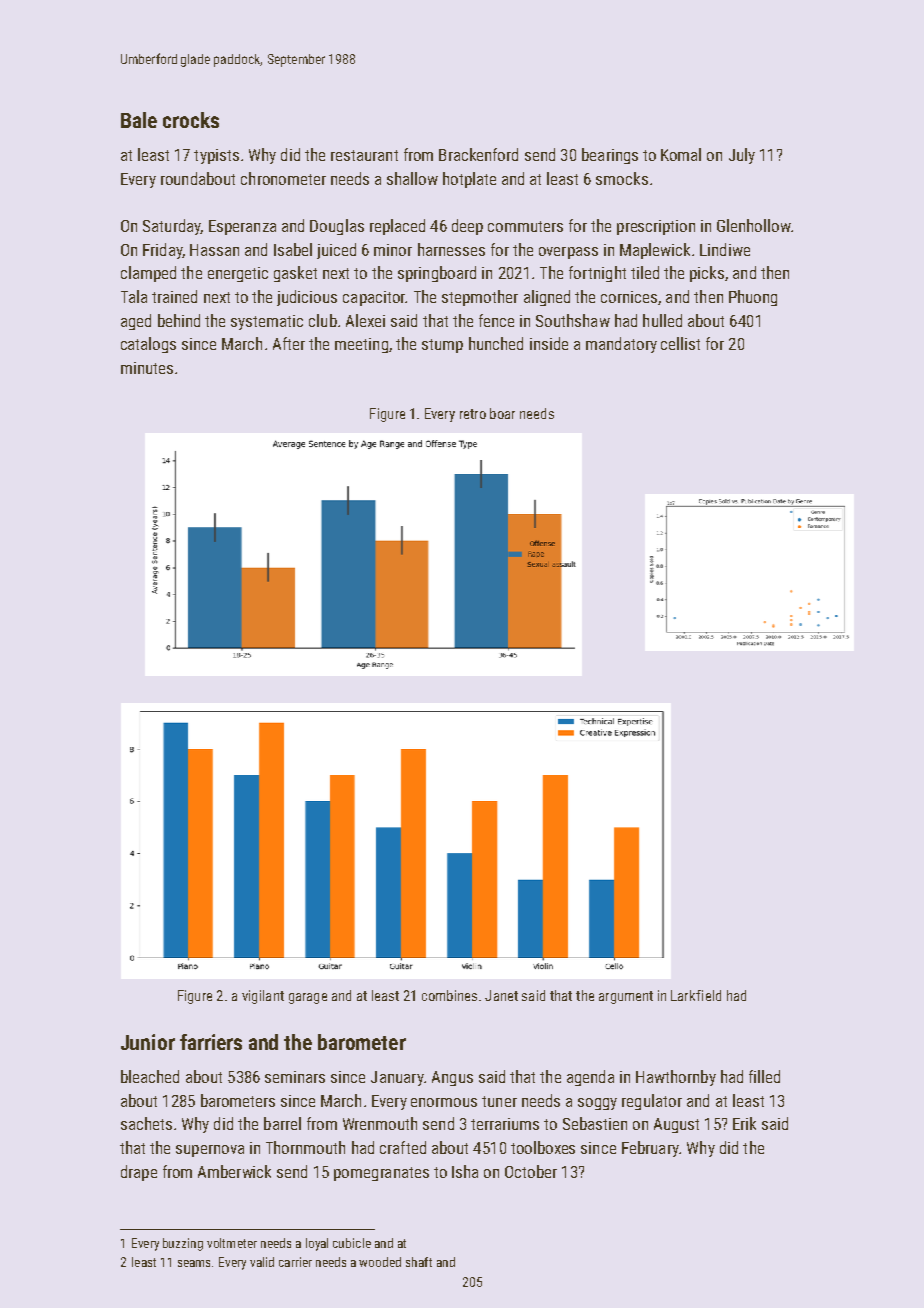 Image resolution: width=924 pixels, height=1308 pixels. I want to click on Hawthornby, so click(676, 1078).
